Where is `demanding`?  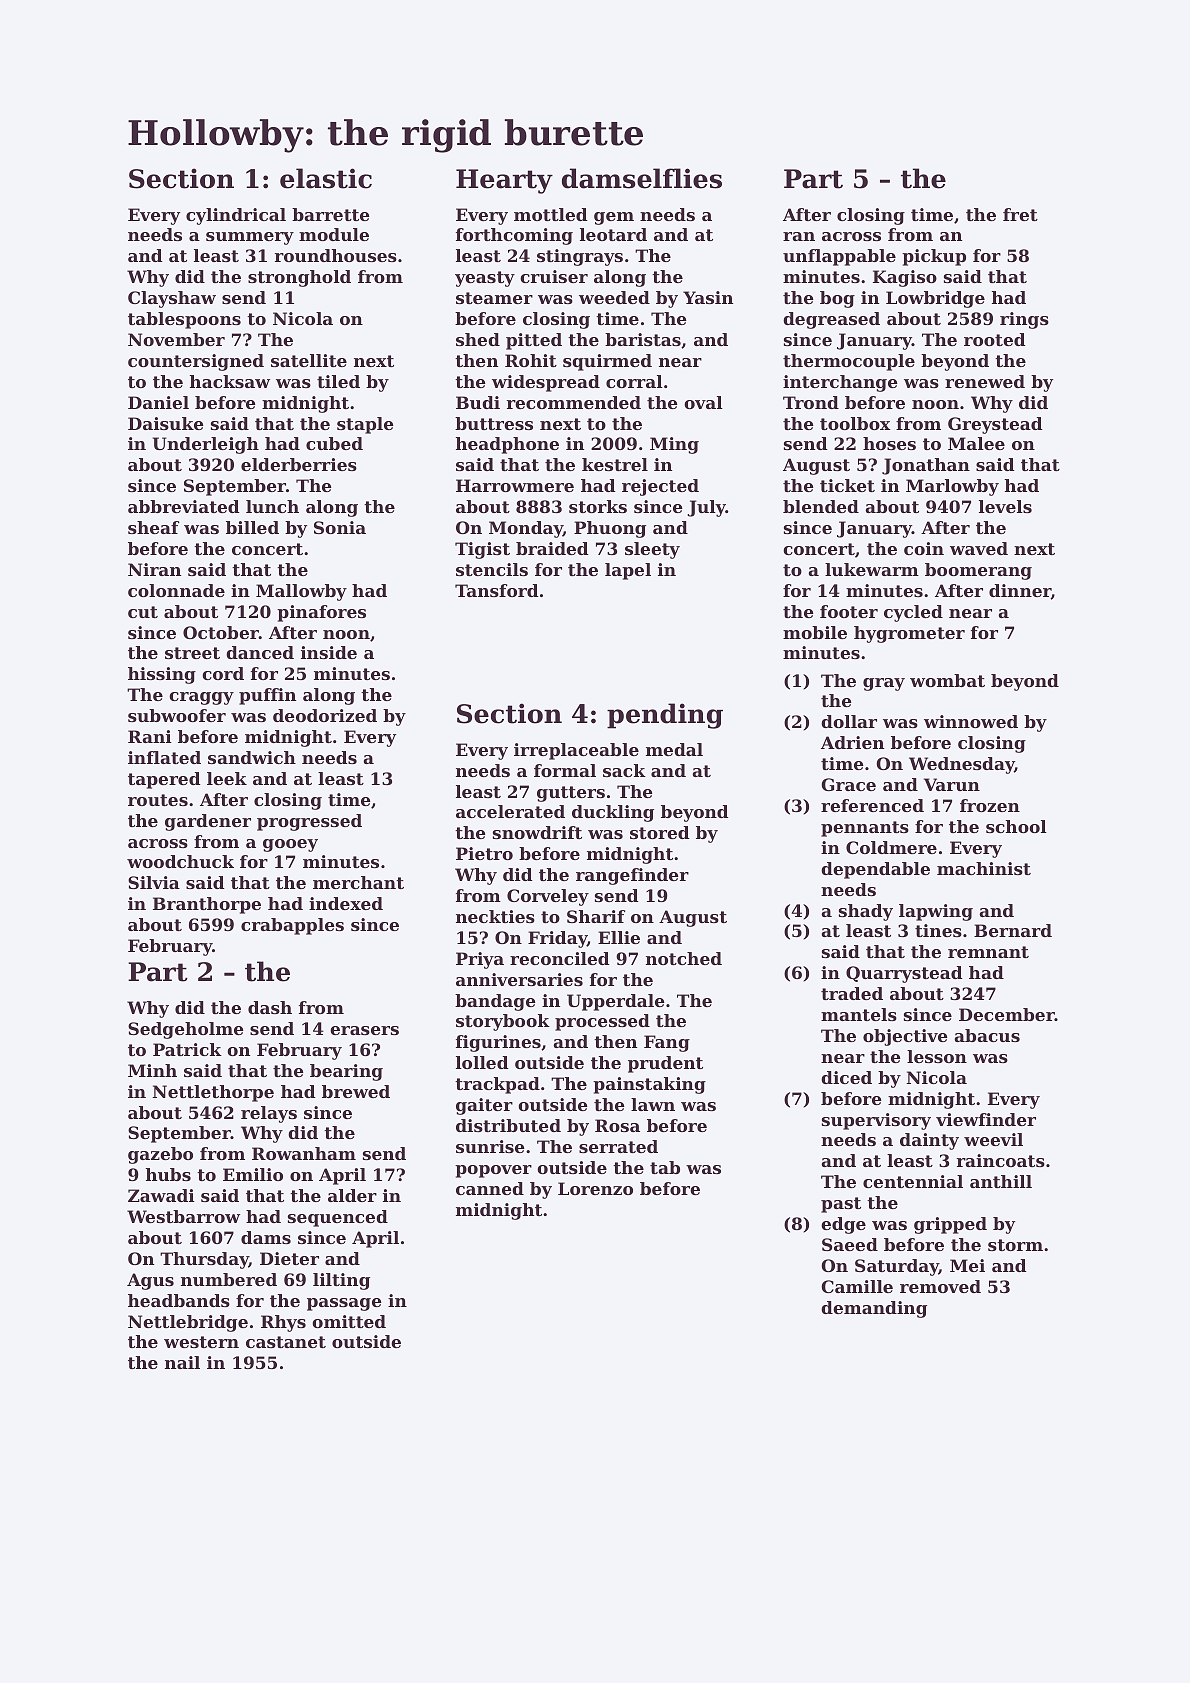
demanding is located at coordinates (874, 1309).
